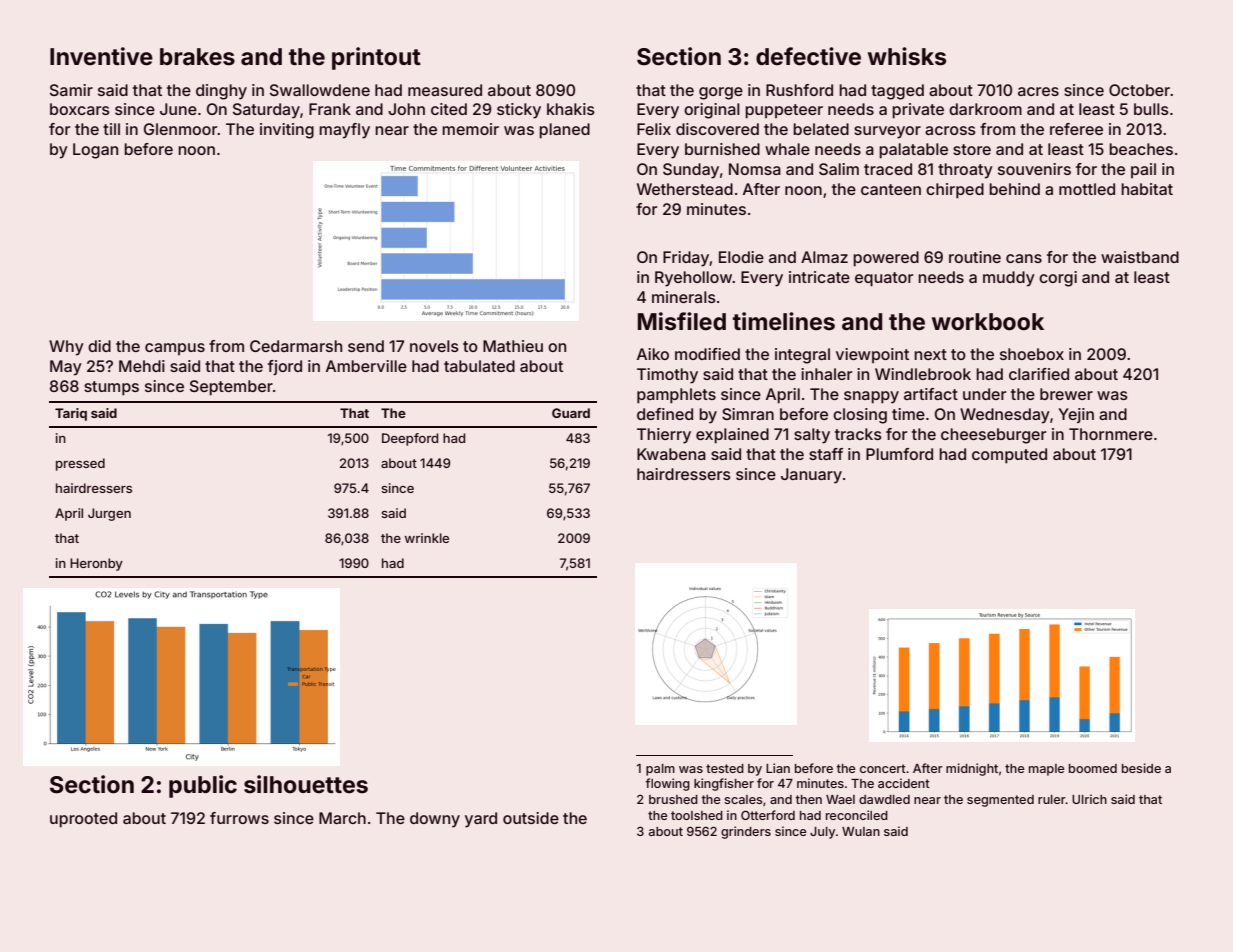 The height and width of the page is (952, 1233). I want to click on Ryehollow, so click(693, 279).
